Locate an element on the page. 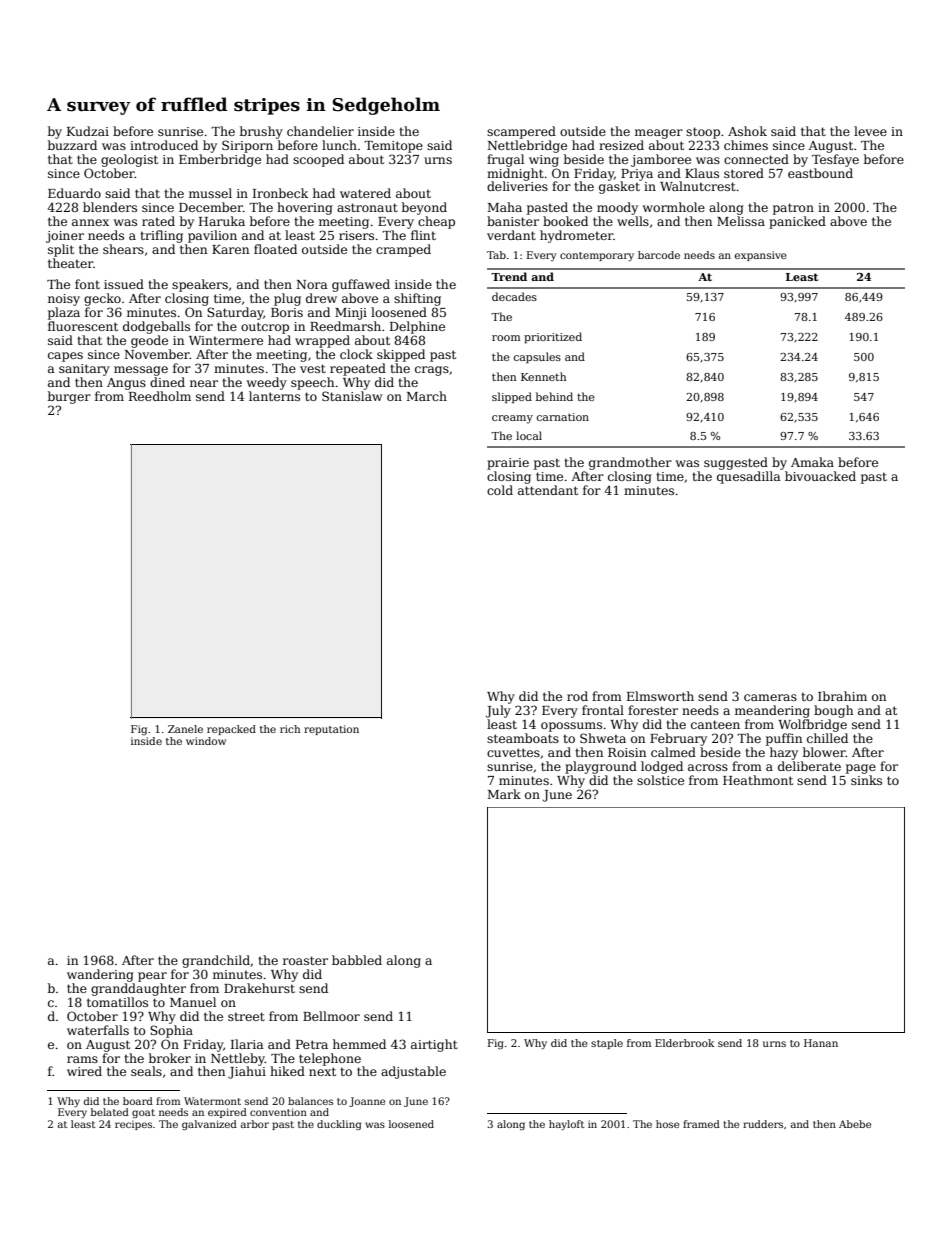 The image size is (952, 1233). Temitope is located at coordinates (393, 147).
